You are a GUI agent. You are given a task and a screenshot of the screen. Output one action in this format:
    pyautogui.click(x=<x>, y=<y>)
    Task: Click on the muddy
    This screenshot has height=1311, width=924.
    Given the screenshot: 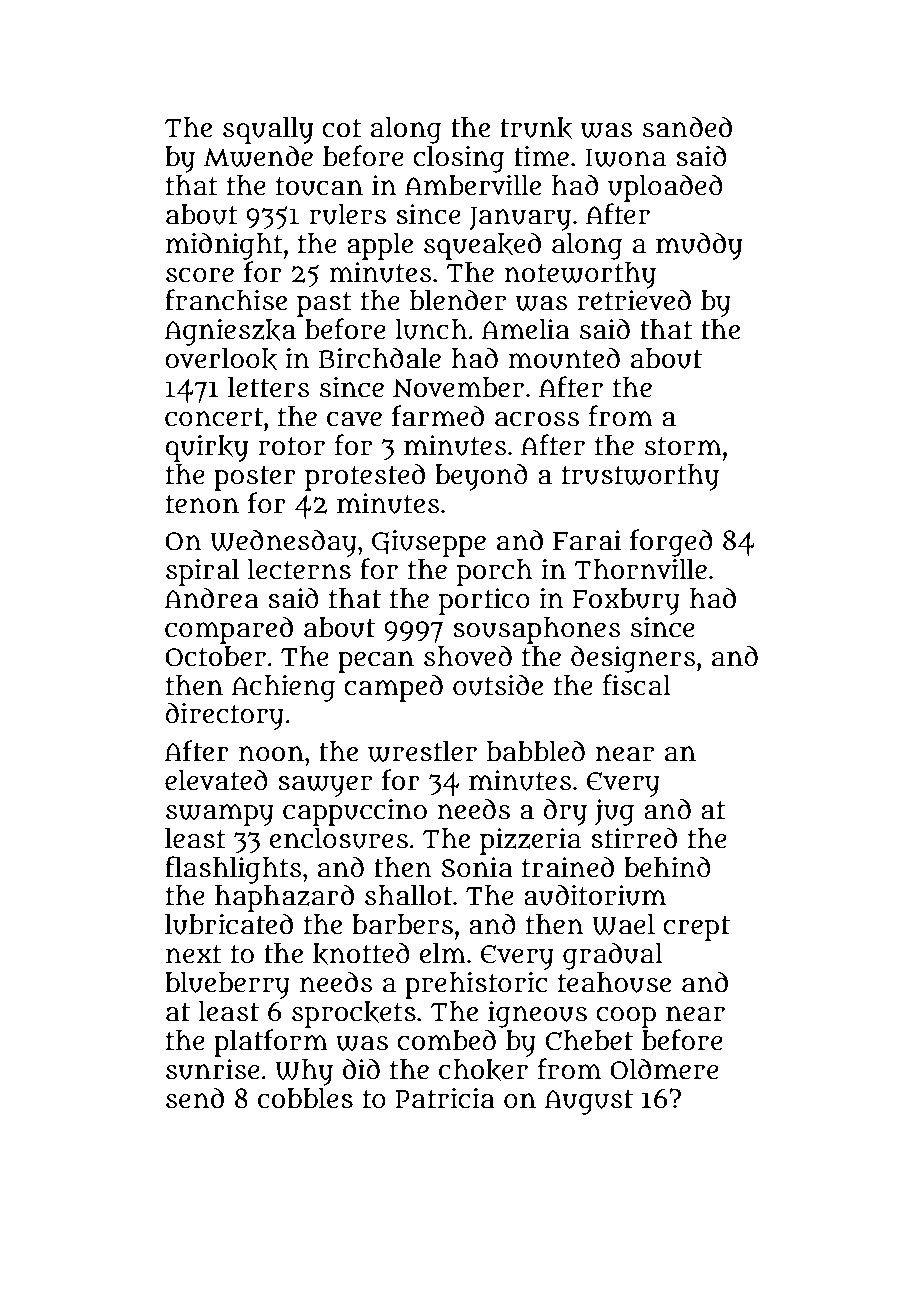 What is the action you would take?
    pyautogui.click(x=699, y=246)
